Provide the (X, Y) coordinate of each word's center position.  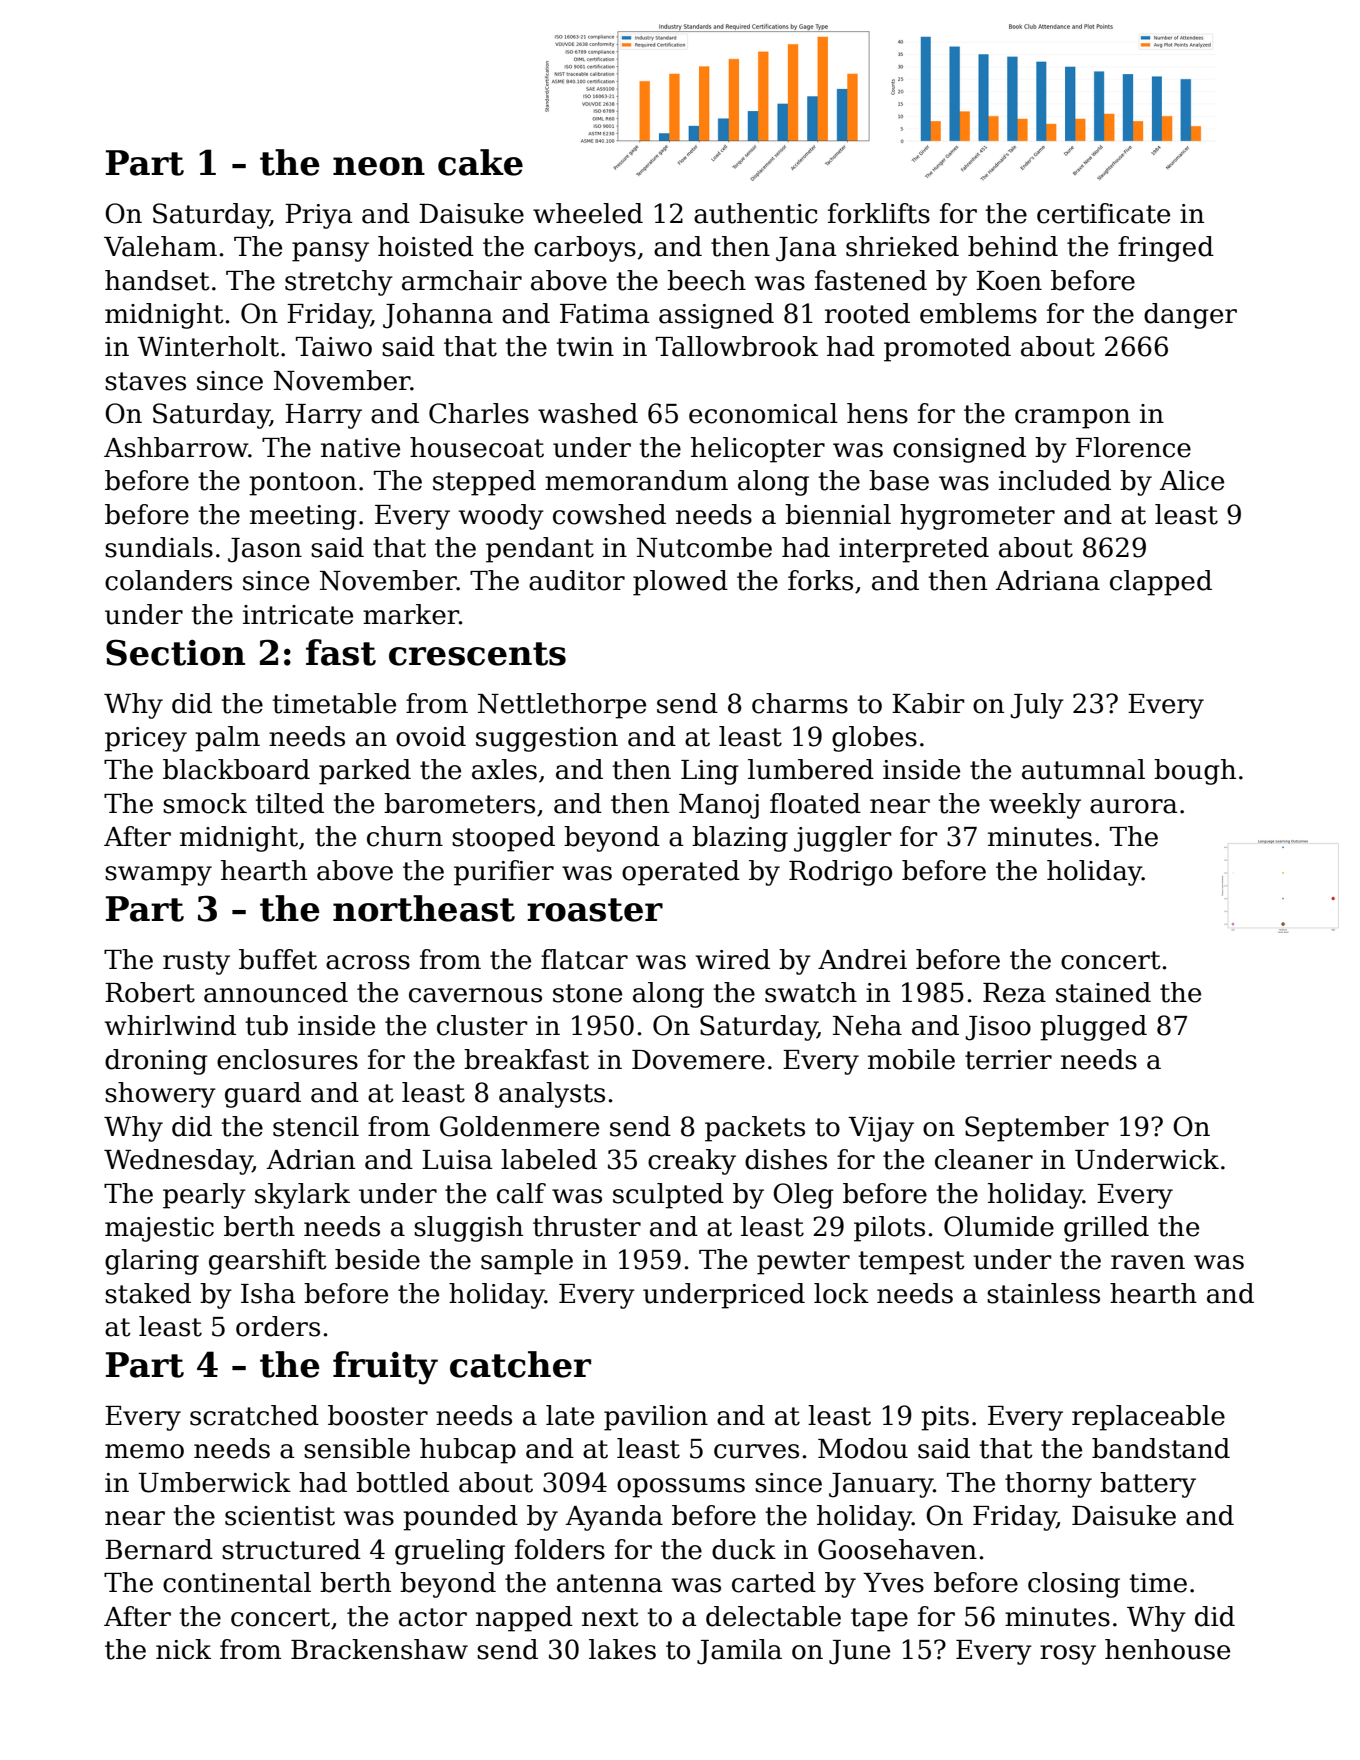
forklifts (879, 213)
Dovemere (698, 1060)
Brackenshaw (379, 1649)
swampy (158, 876)
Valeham (160, 246)
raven (1148, 1262)
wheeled (588, 213)
